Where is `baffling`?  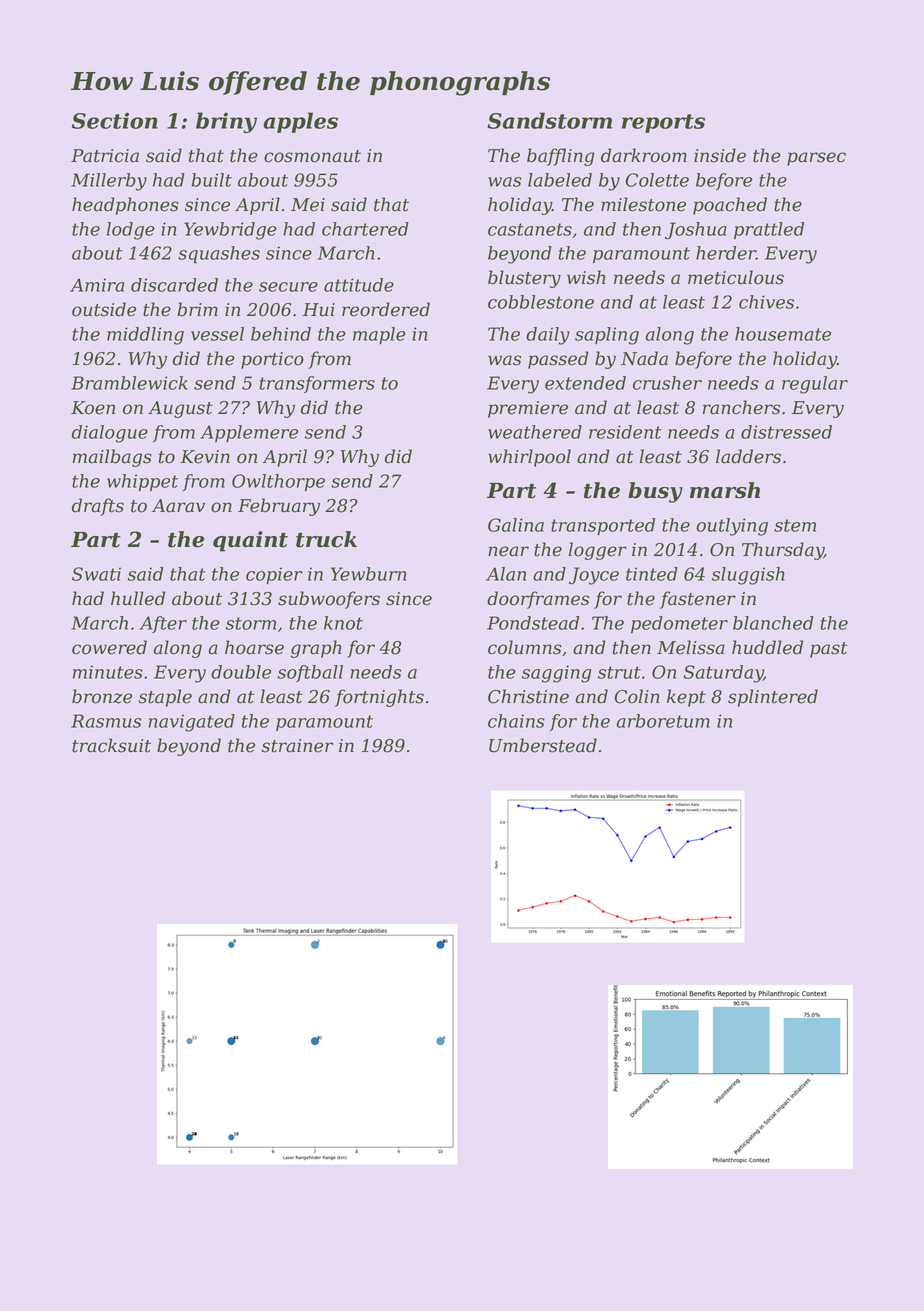 baffling is located at coordinates (561, 157).
